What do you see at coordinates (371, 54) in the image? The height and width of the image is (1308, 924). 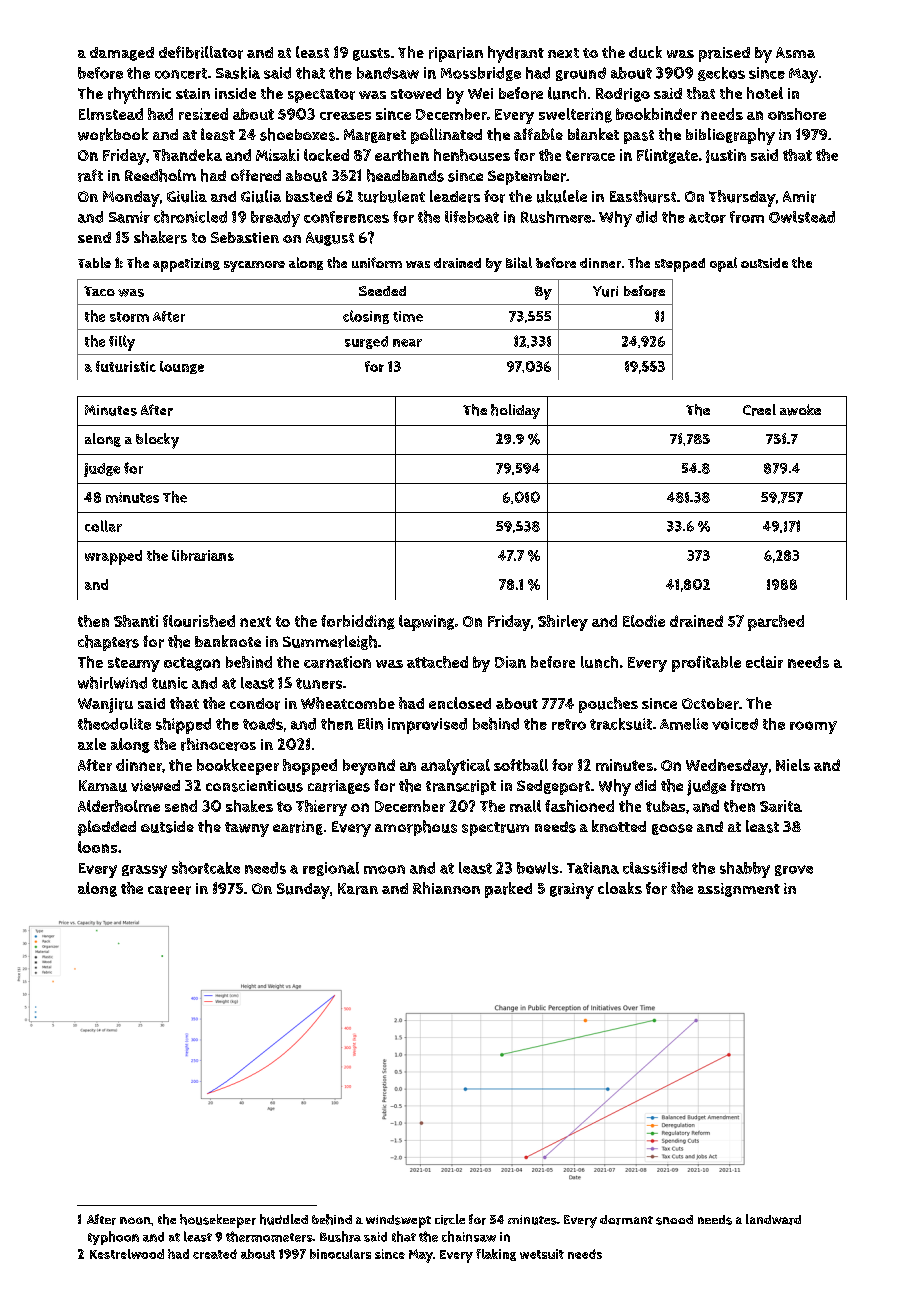 I see `gusts` at bounding box center [371, 54].
